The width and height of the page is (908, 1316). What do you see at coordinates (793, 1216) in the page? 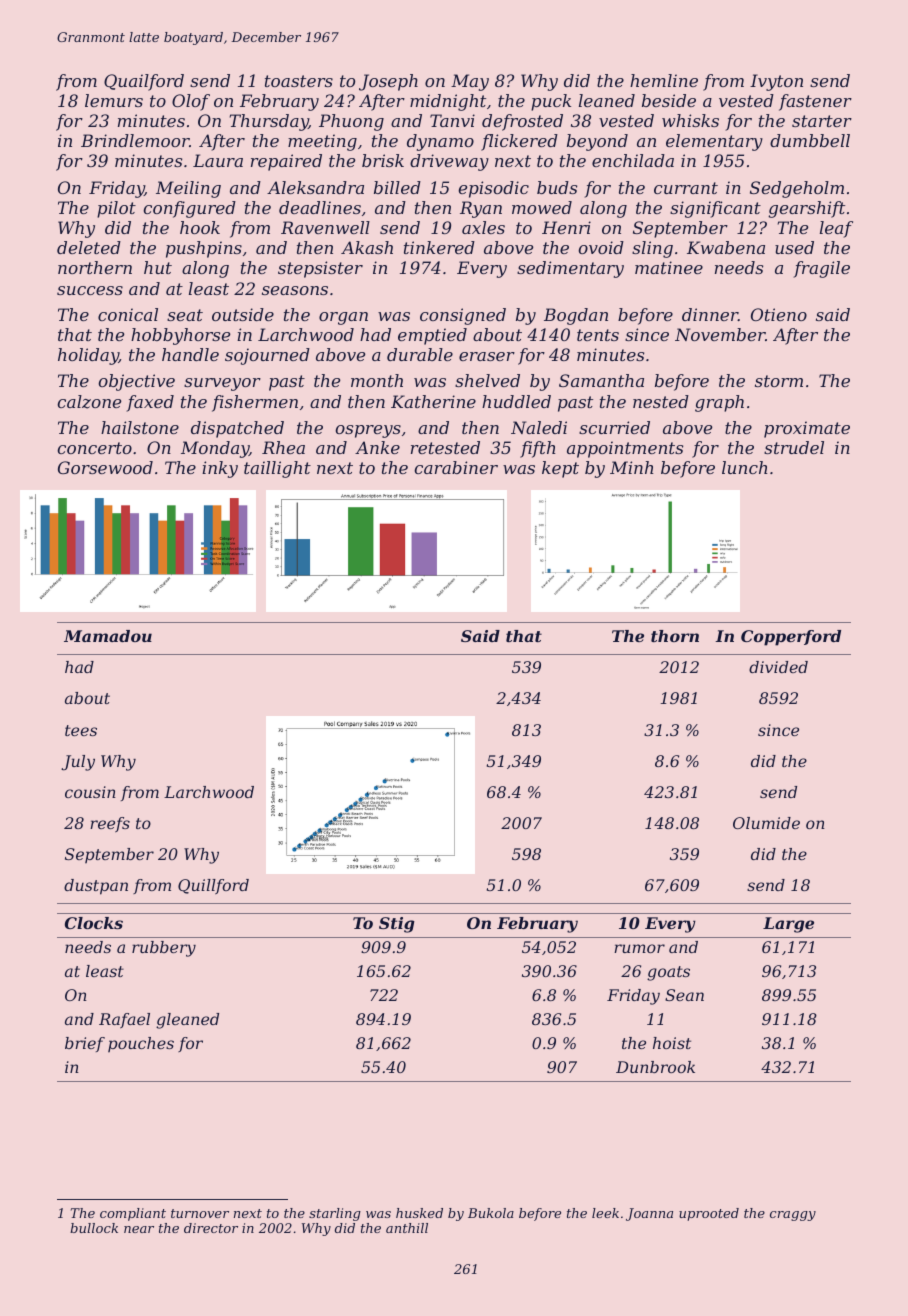
I see `craggy` at bounding box center [793, 1216].
